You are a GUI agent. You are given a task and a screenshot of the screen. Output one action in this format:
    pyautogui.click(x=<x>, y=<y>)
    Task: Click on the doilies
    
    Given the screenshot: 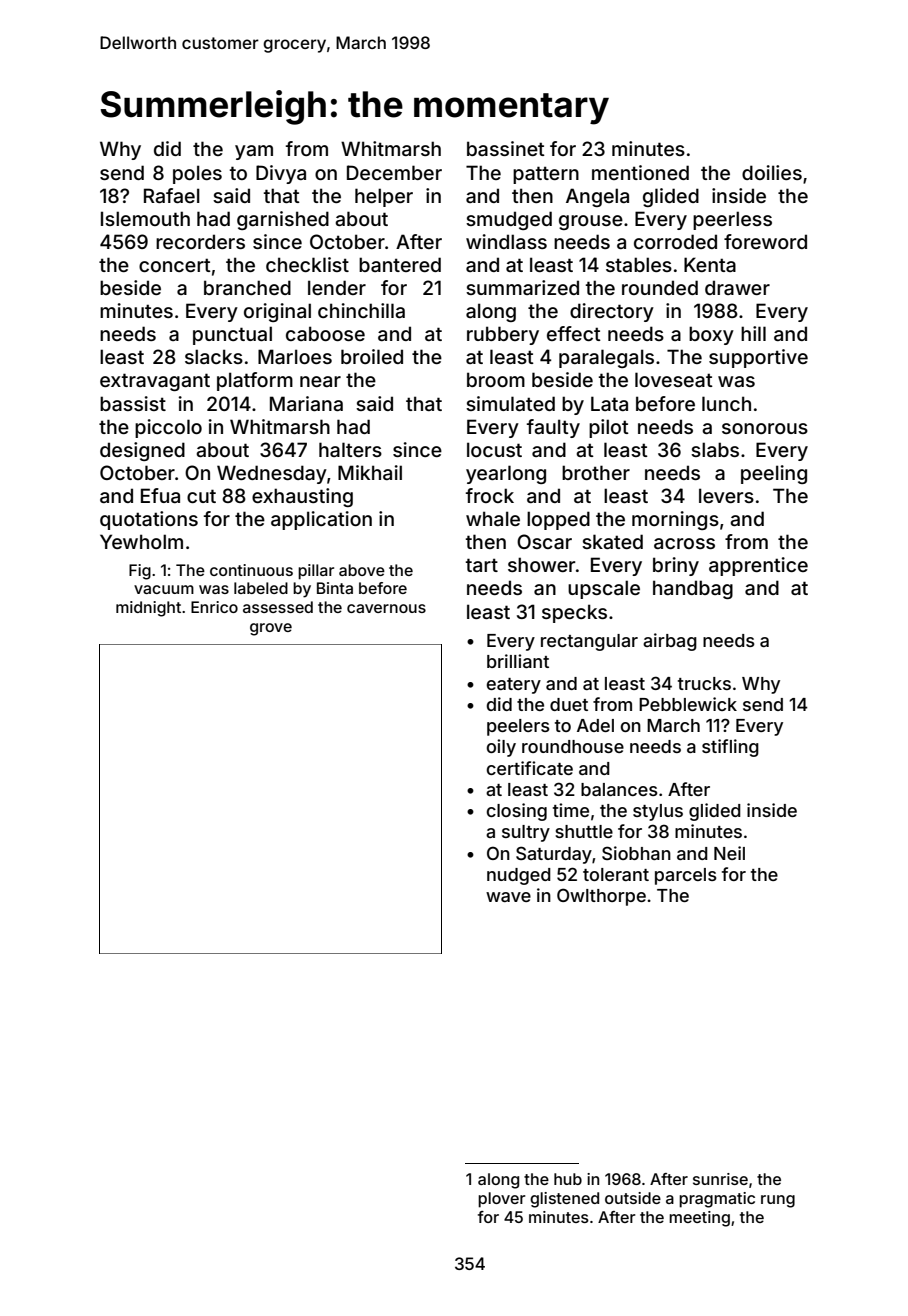 What is the action you would take?
    pyautogui.click(x=772, y=172)
